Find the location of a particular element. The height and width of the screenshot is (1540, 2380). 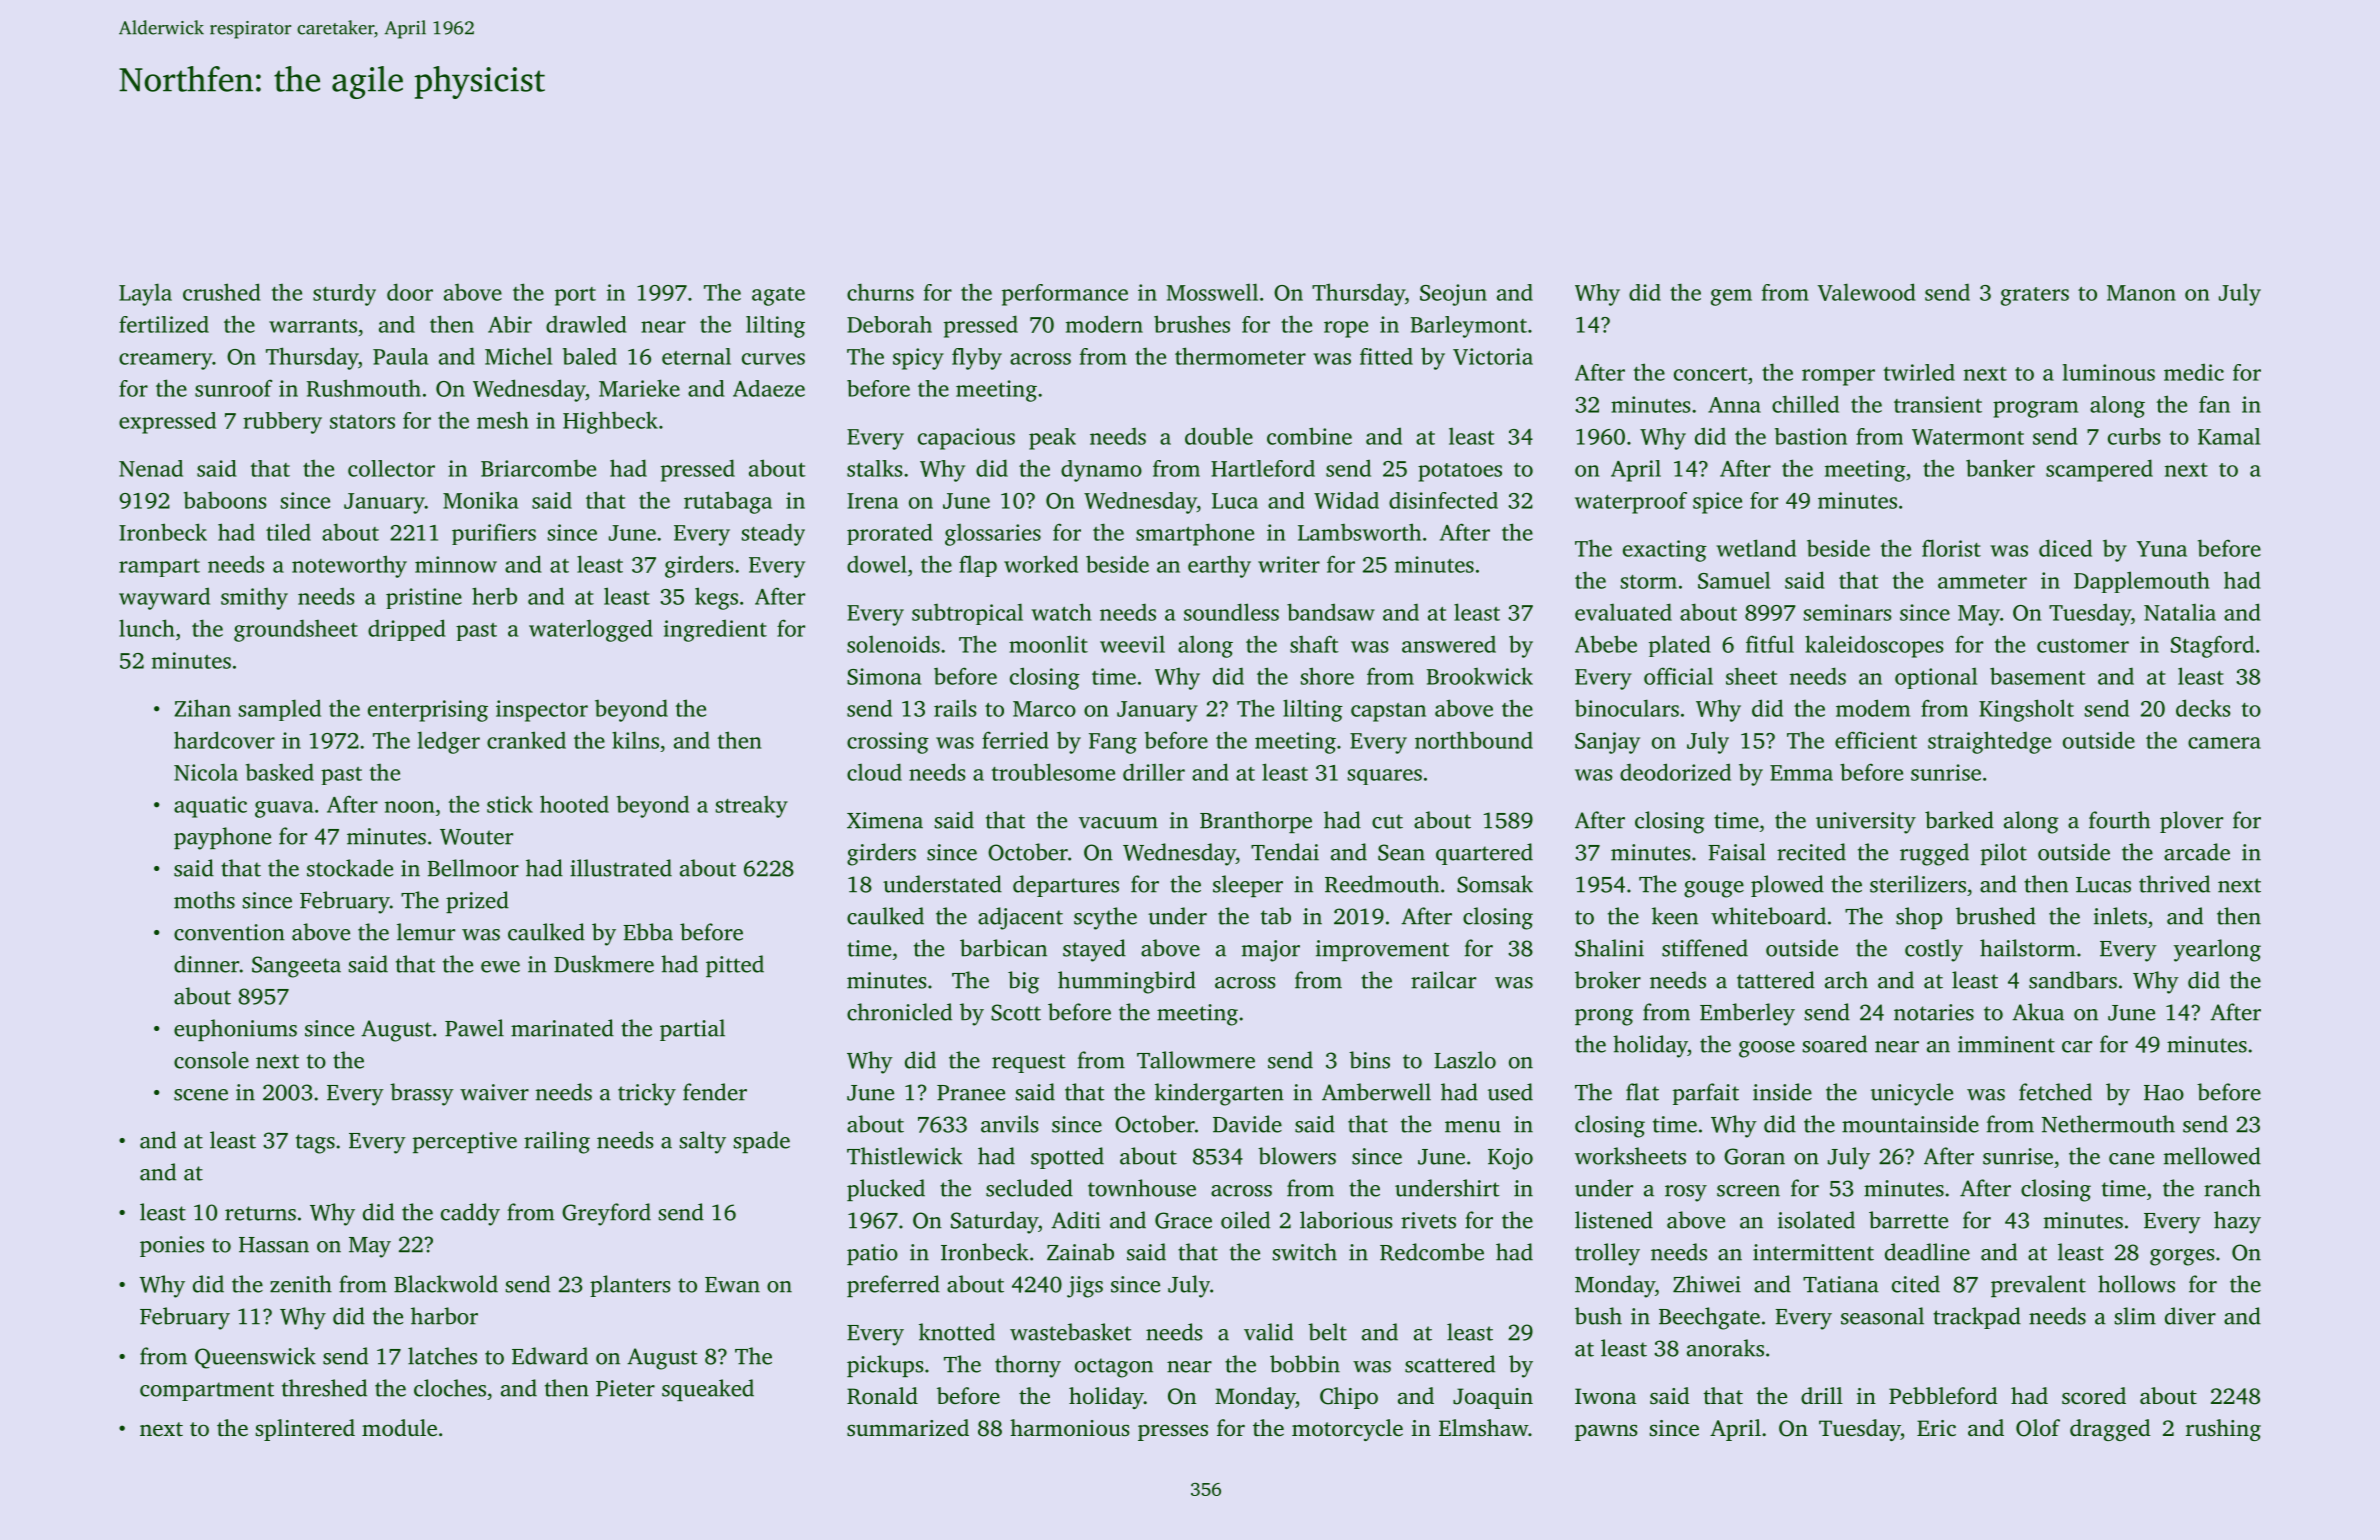

Kingsholt is located at coordinates (2026, 710).
